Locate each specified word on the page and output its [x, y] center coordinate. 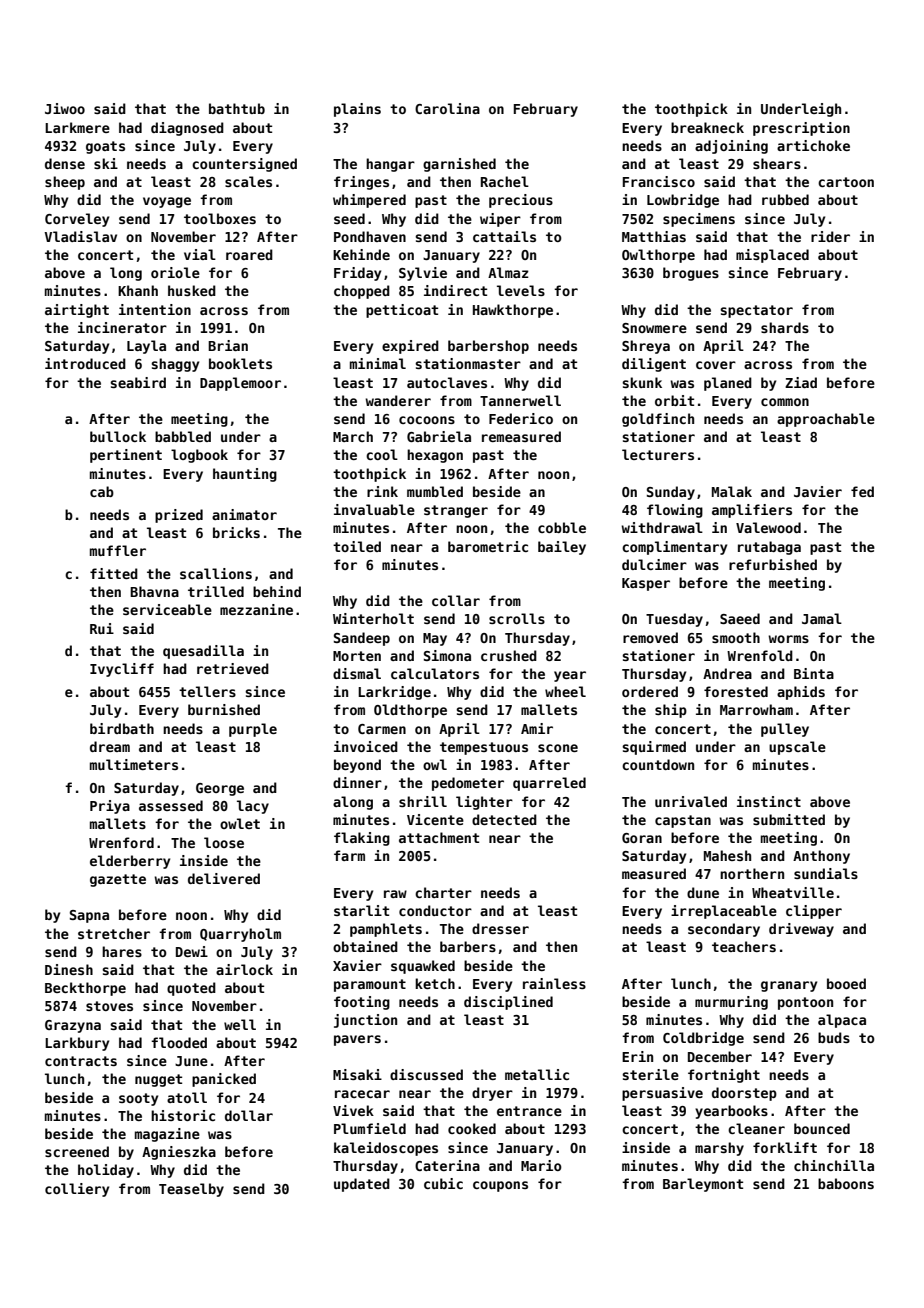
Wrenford [121, 842]
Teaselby [191, 1190]
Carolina [447, 108]
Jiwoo [65, 108]
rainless [554, 983]
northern [752, 873]
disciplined [508, 1003]
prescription [801, 129]
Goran [642, 838]
